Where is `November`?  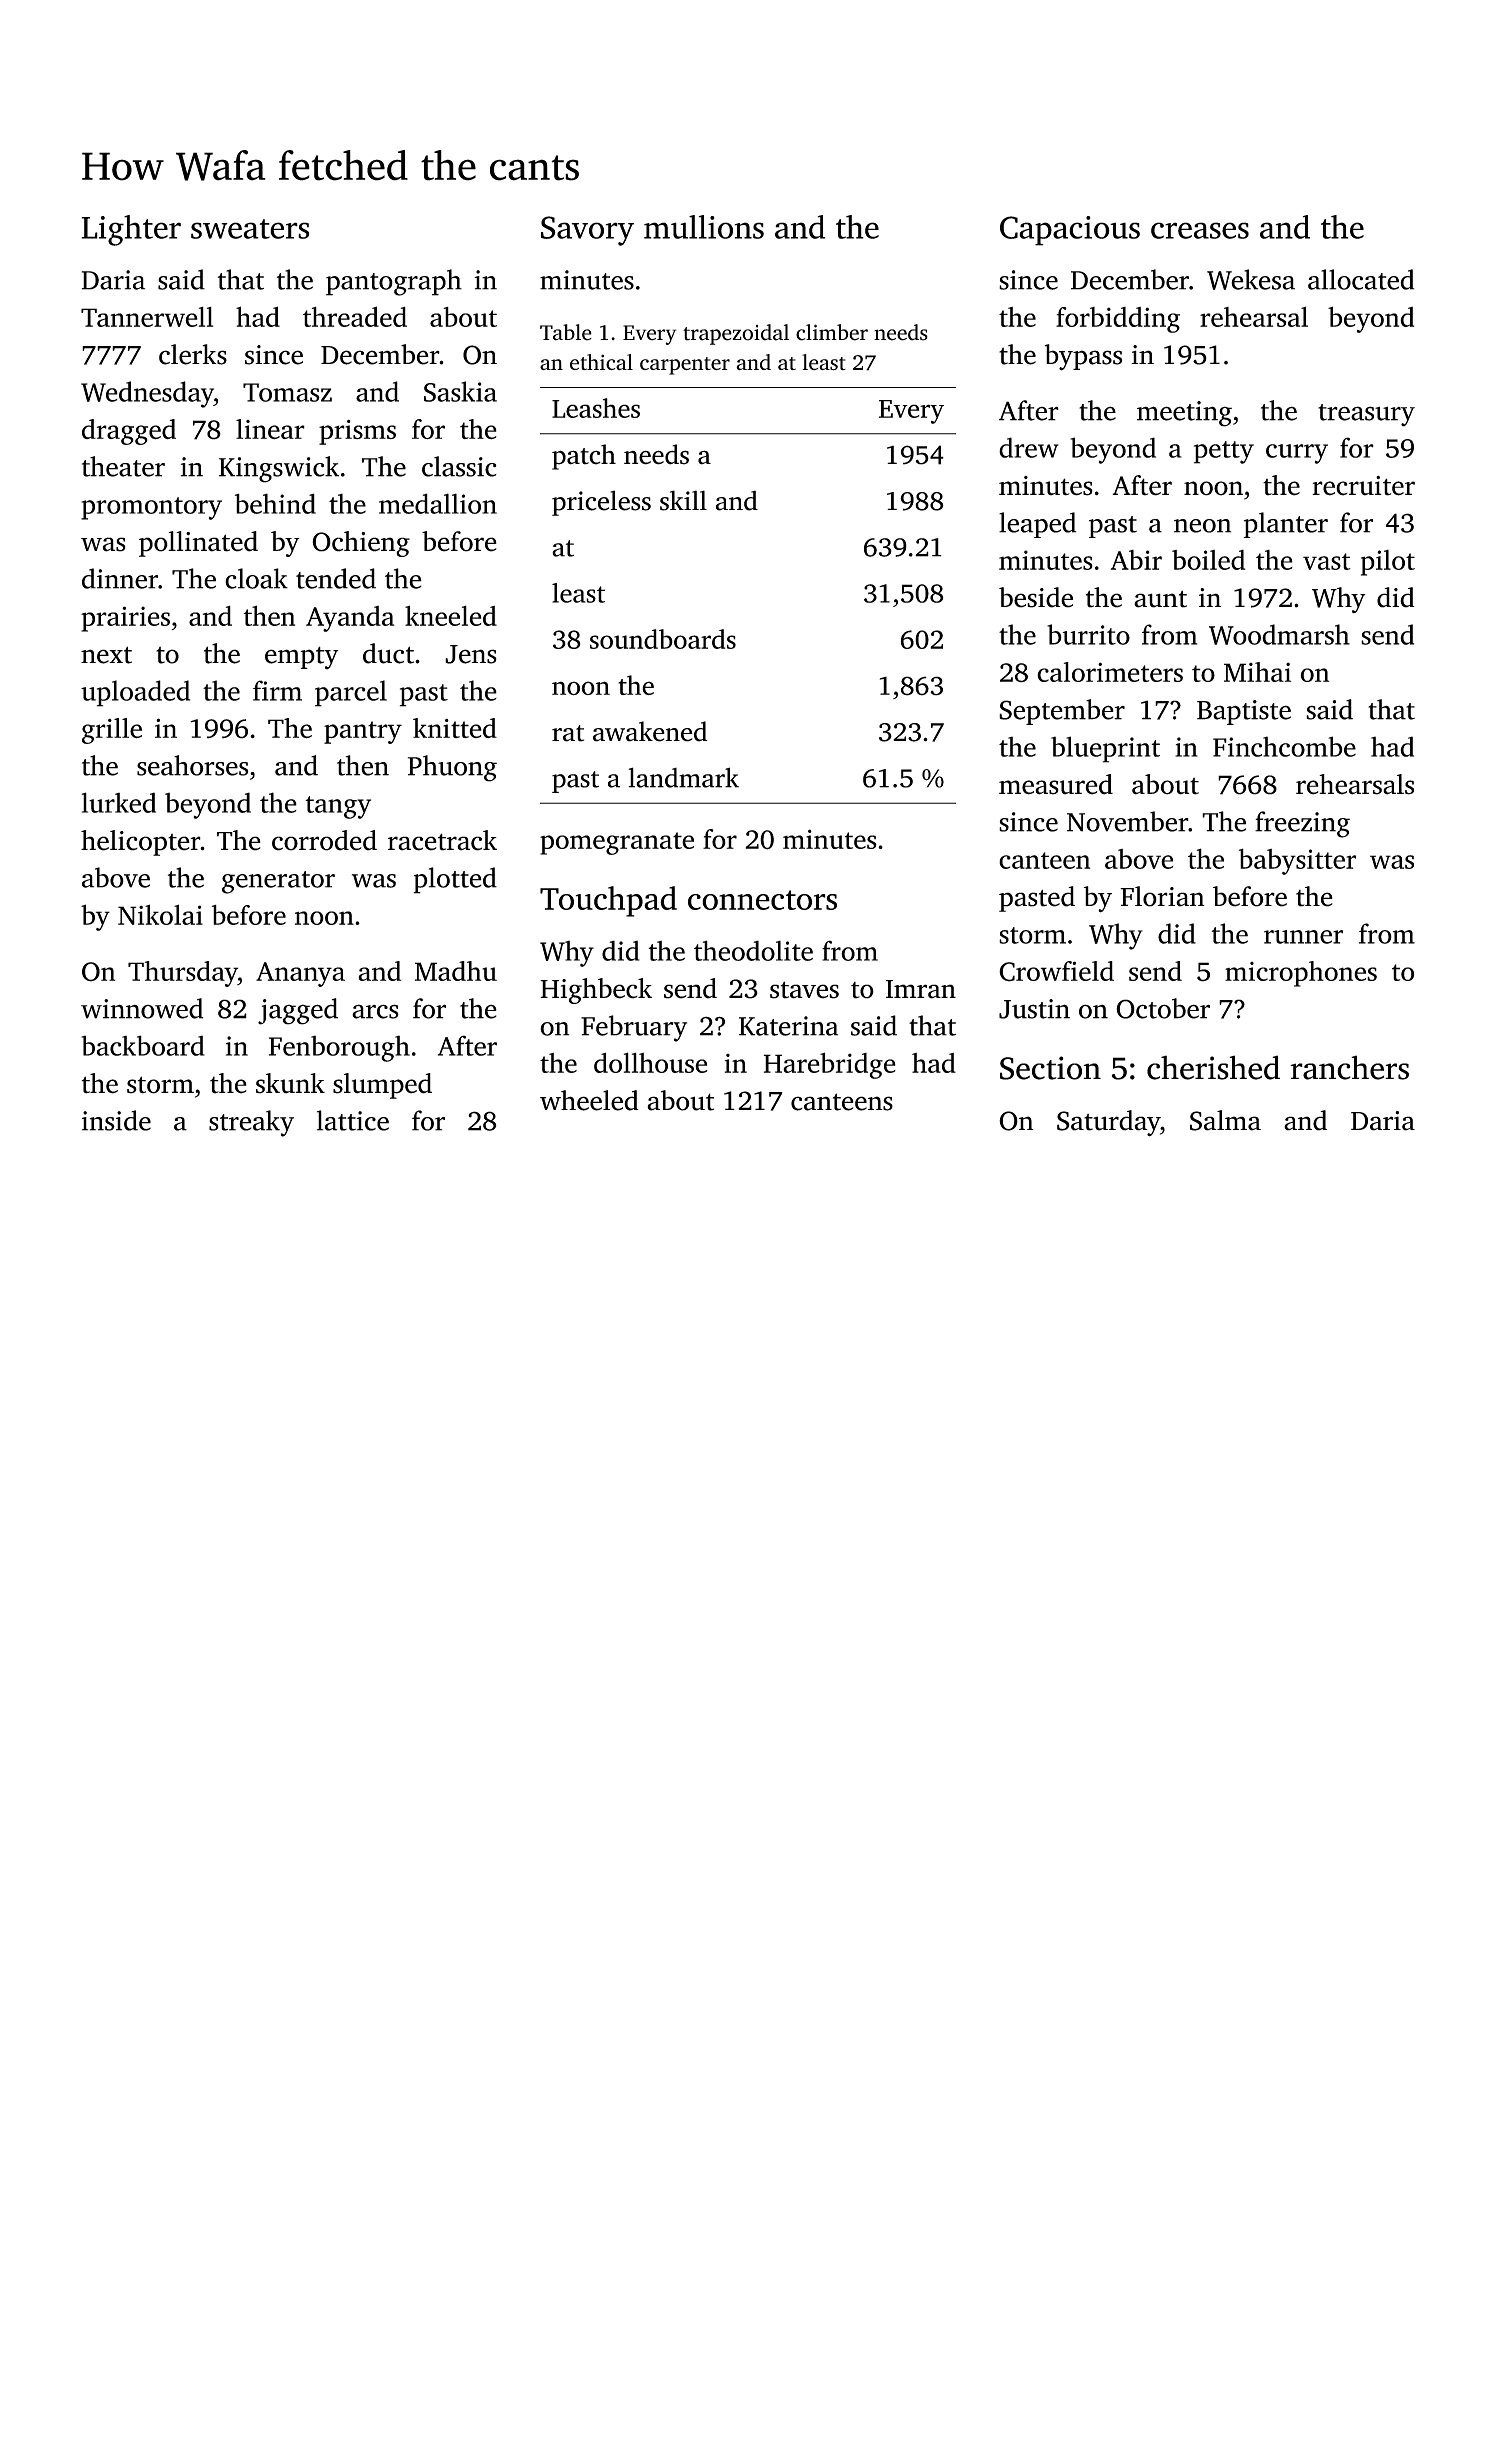
November is located at coordinates (1127, 821).
